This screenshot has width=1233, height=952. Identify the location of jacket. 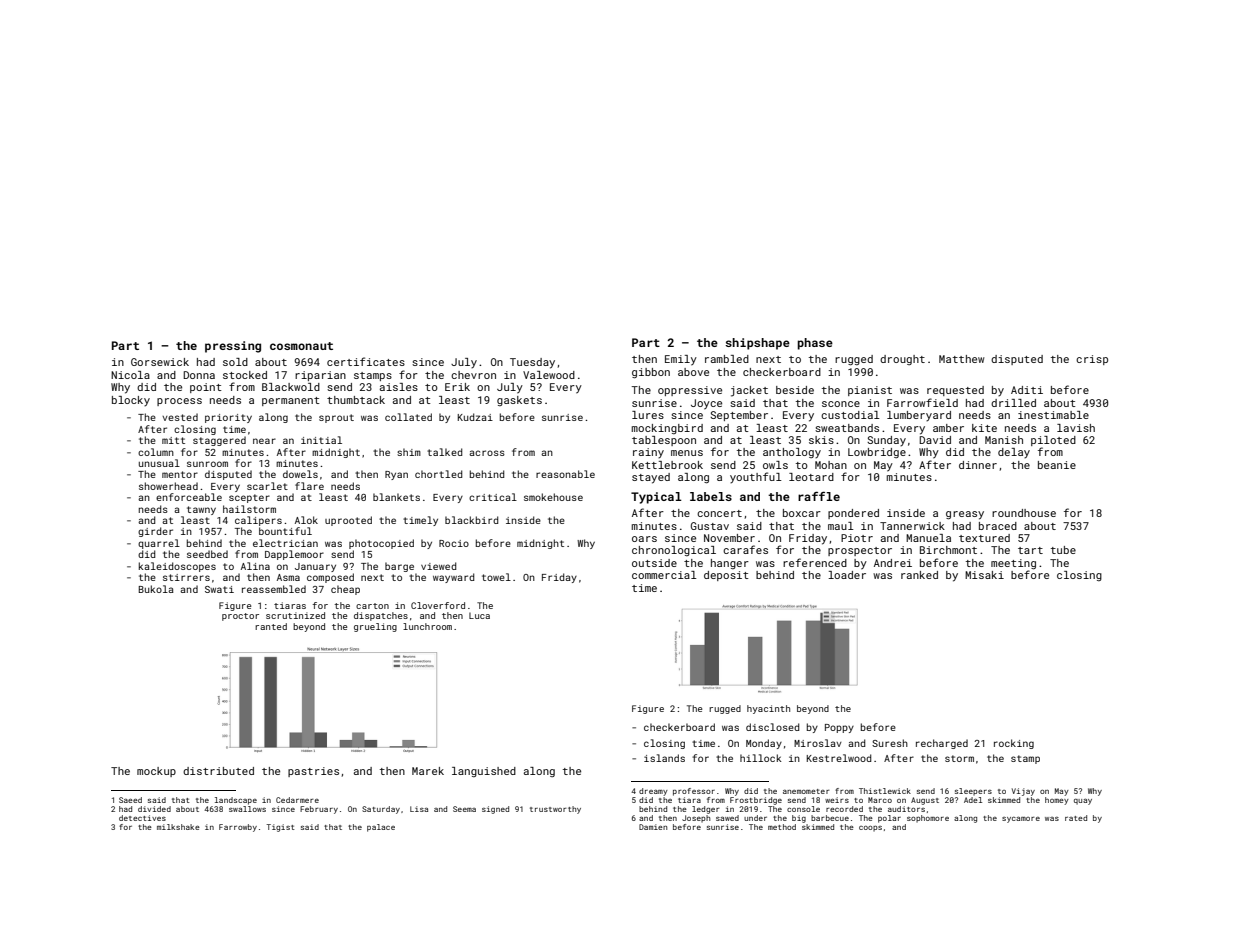
(749, 391).
